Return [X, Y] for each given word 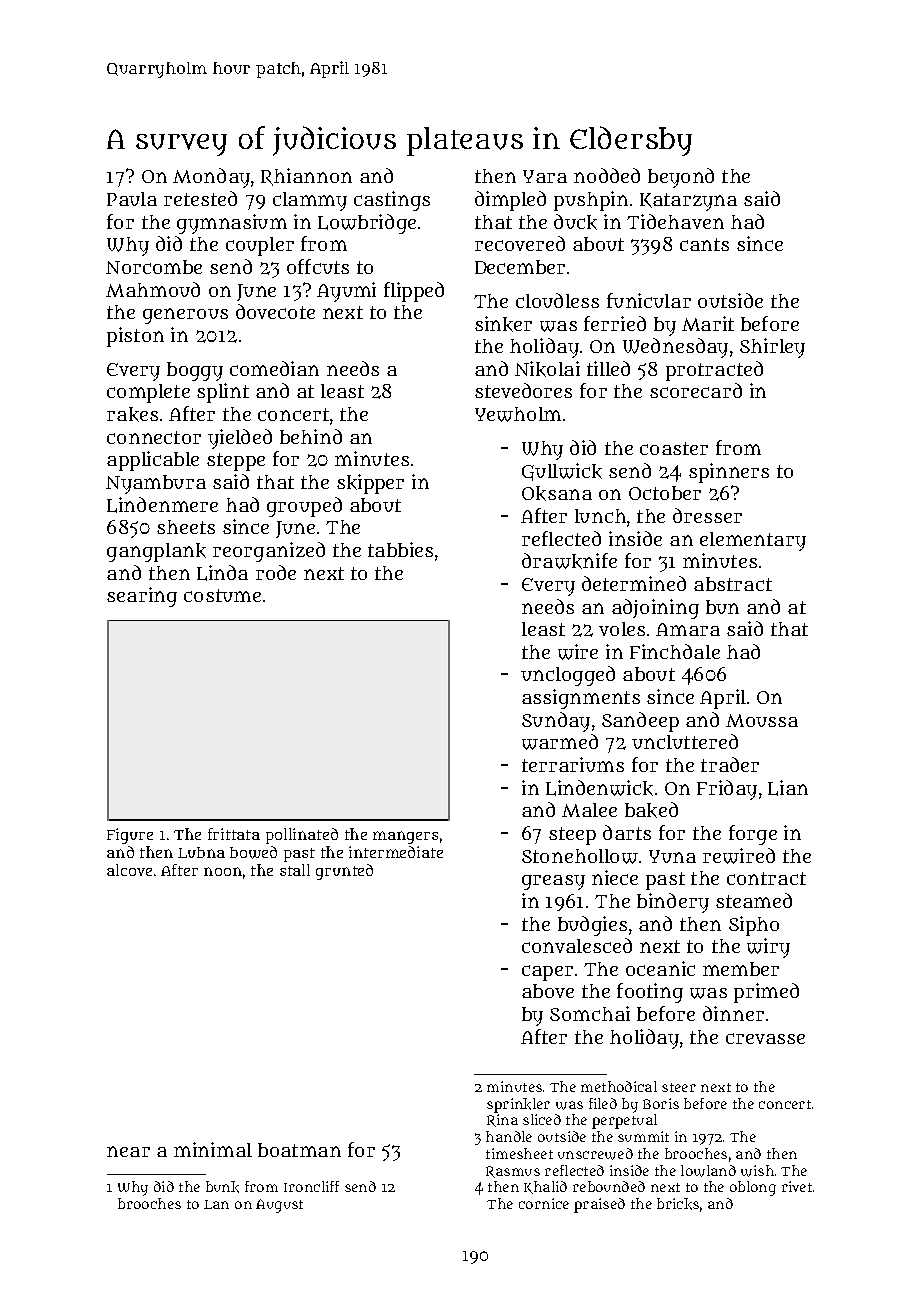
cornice [544, 1203]
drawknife [569, 561]
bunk [222, 1187]
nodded [607, 175]
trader [730, 764]
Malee [589, 810]
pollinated [302, 836]
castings [392, 201]
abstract [733, 584]
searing [142, 597]
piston [135, 337]
